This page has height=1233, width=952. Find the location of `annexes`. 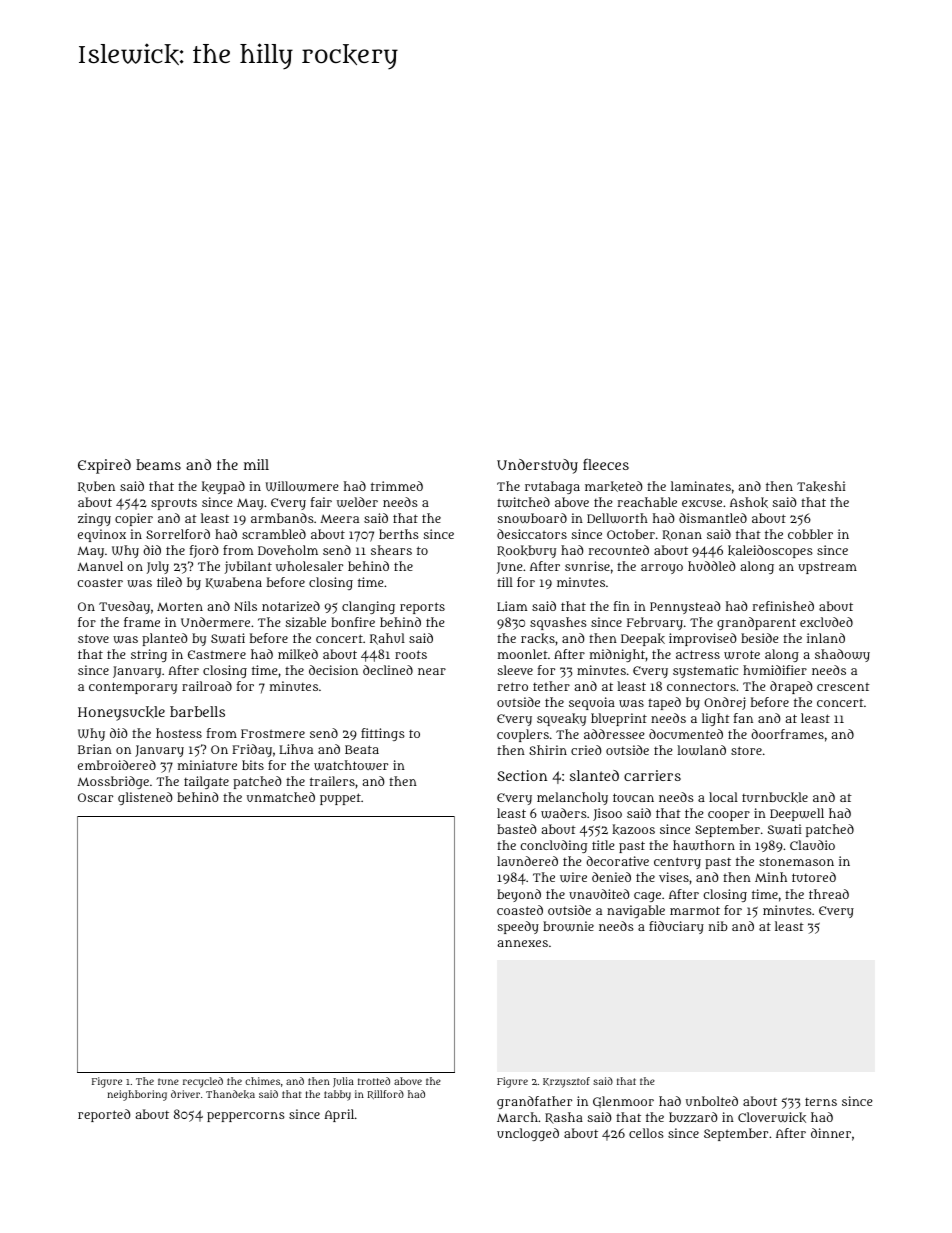

annexes is located at coordinates (522, 943).
